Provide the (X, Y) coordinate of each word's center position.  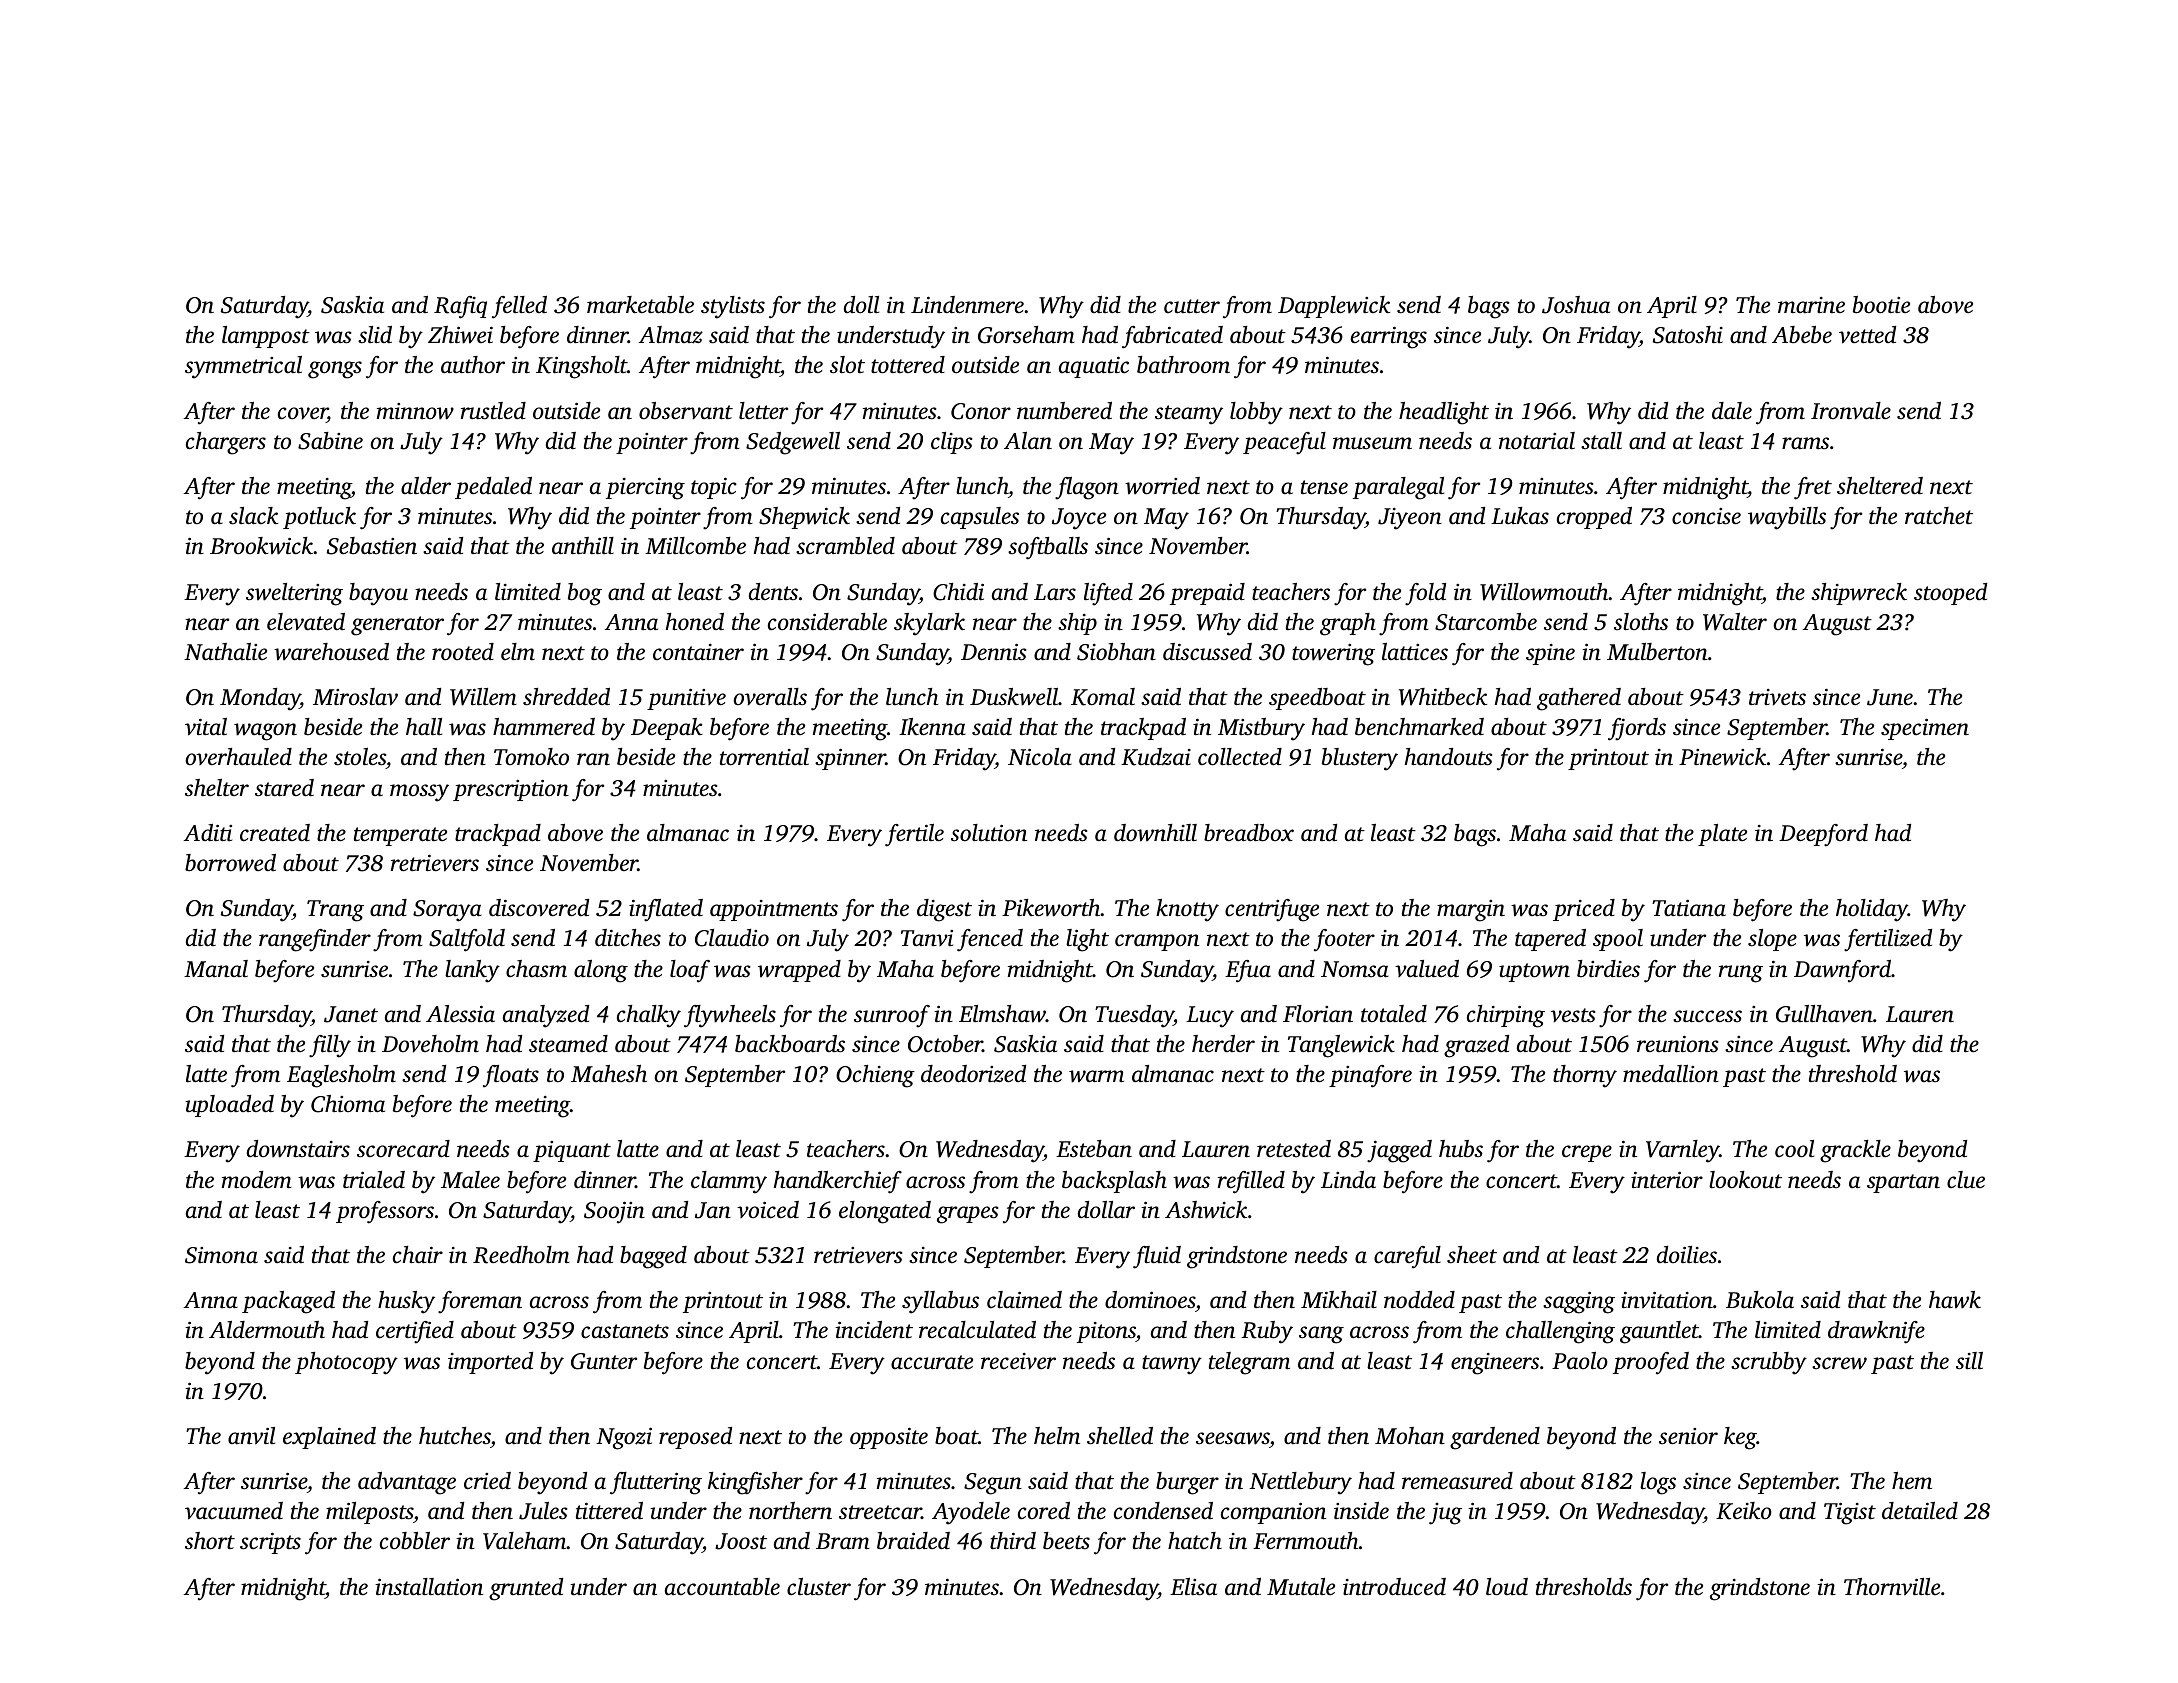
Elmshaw (1002, 1014)
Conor (981, 411)
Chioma (348, 1104)
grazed (1476, 1046)
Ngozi (624, 1439)
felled (519, 307)
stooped (1950, 594)
